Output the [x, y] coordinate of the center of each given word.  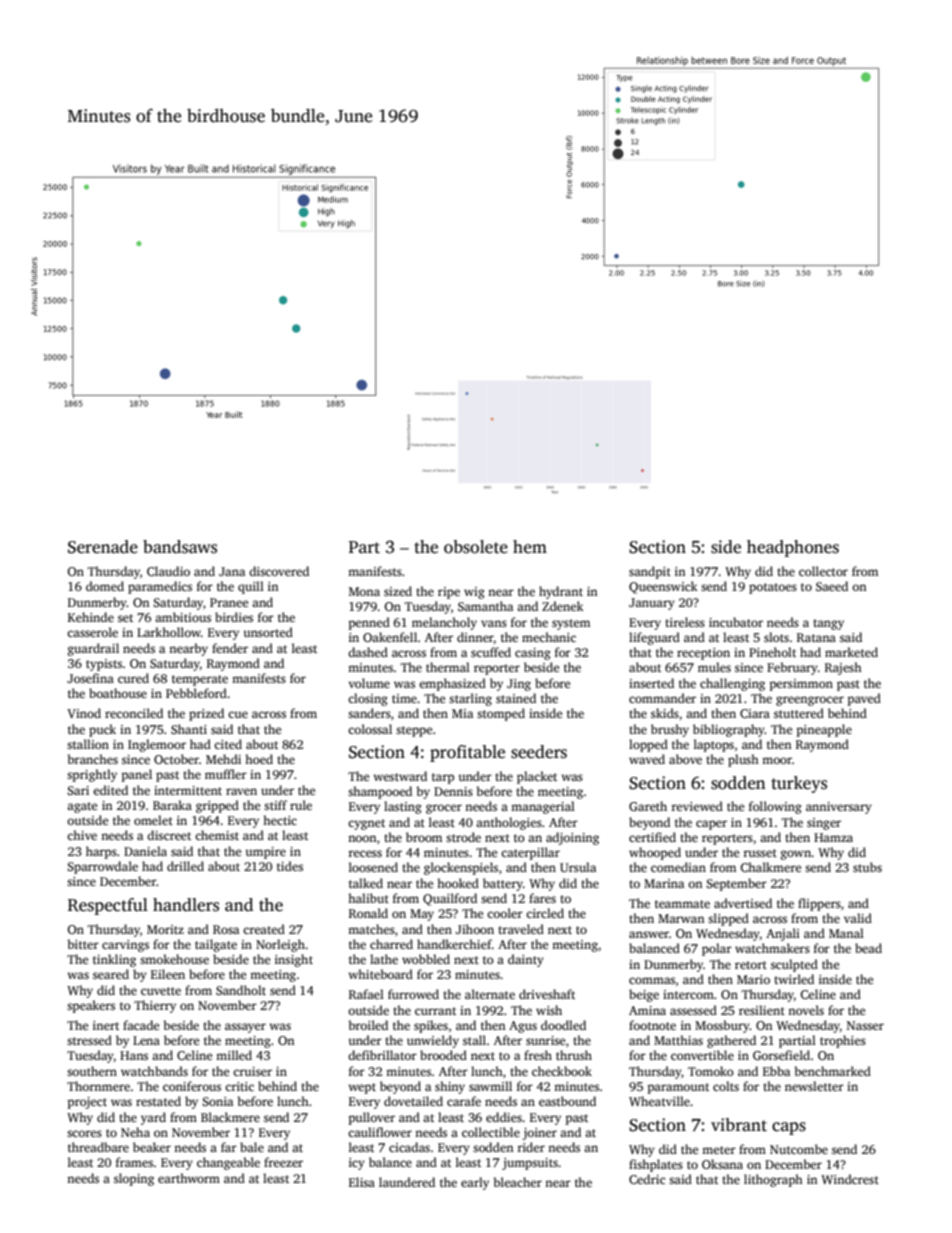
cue [238, 714]
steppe [414, 731]
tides [290, 866]
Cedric [647, 1179]
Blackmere [230, 1117]
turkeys [799, 784]
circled [545, 913]
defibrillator [382, 1055]
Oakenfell [390, 637]
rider [531, 1147]
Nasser [865, 1025]
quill [251, 587]
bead [868, 948]
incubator [736, 622]
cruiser [252, 1071]
